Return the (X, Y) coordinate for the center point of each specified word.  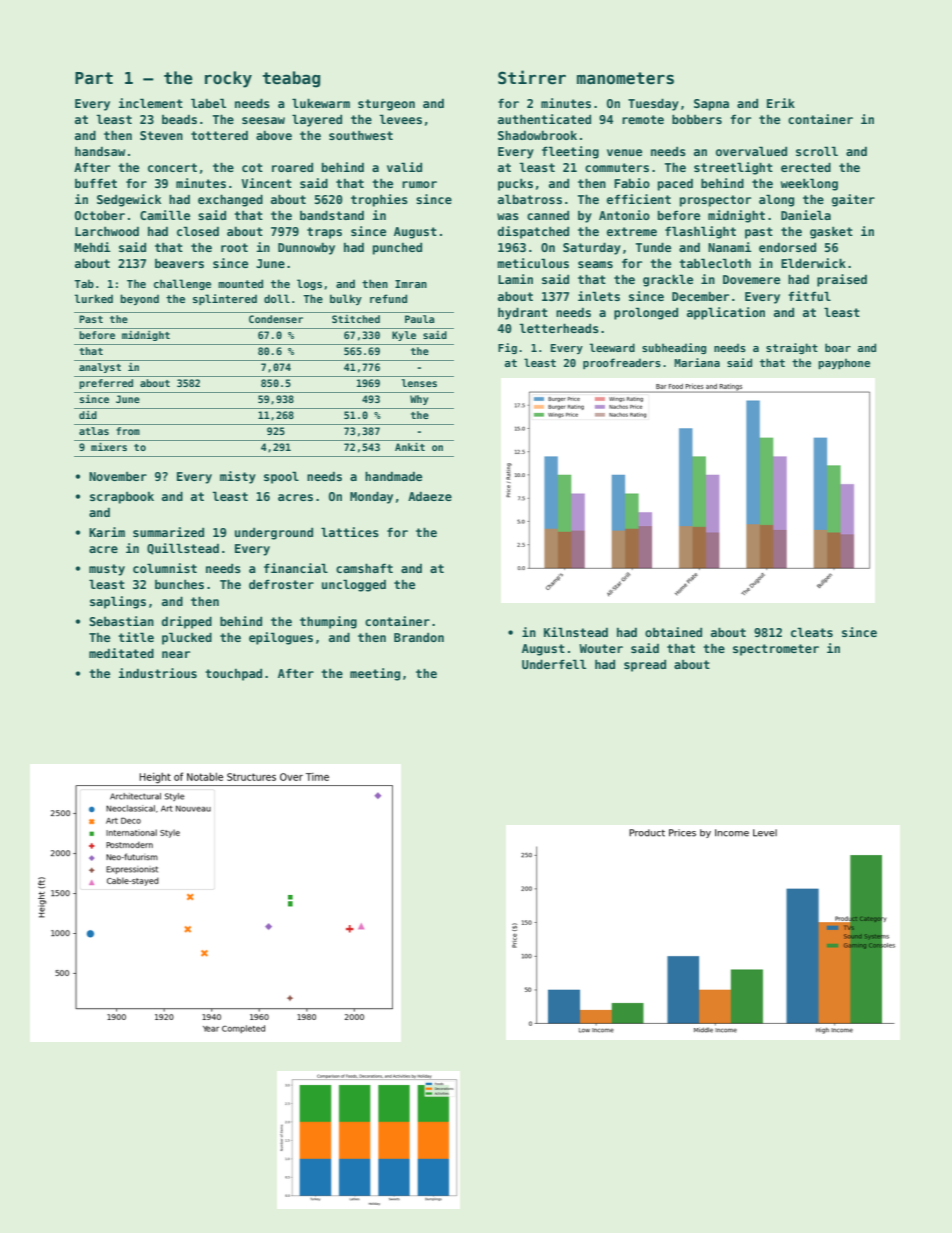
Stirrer (532, 77)
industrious (157, 673)
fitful (809, 296)
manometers (625, 78)
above (274, 135)
